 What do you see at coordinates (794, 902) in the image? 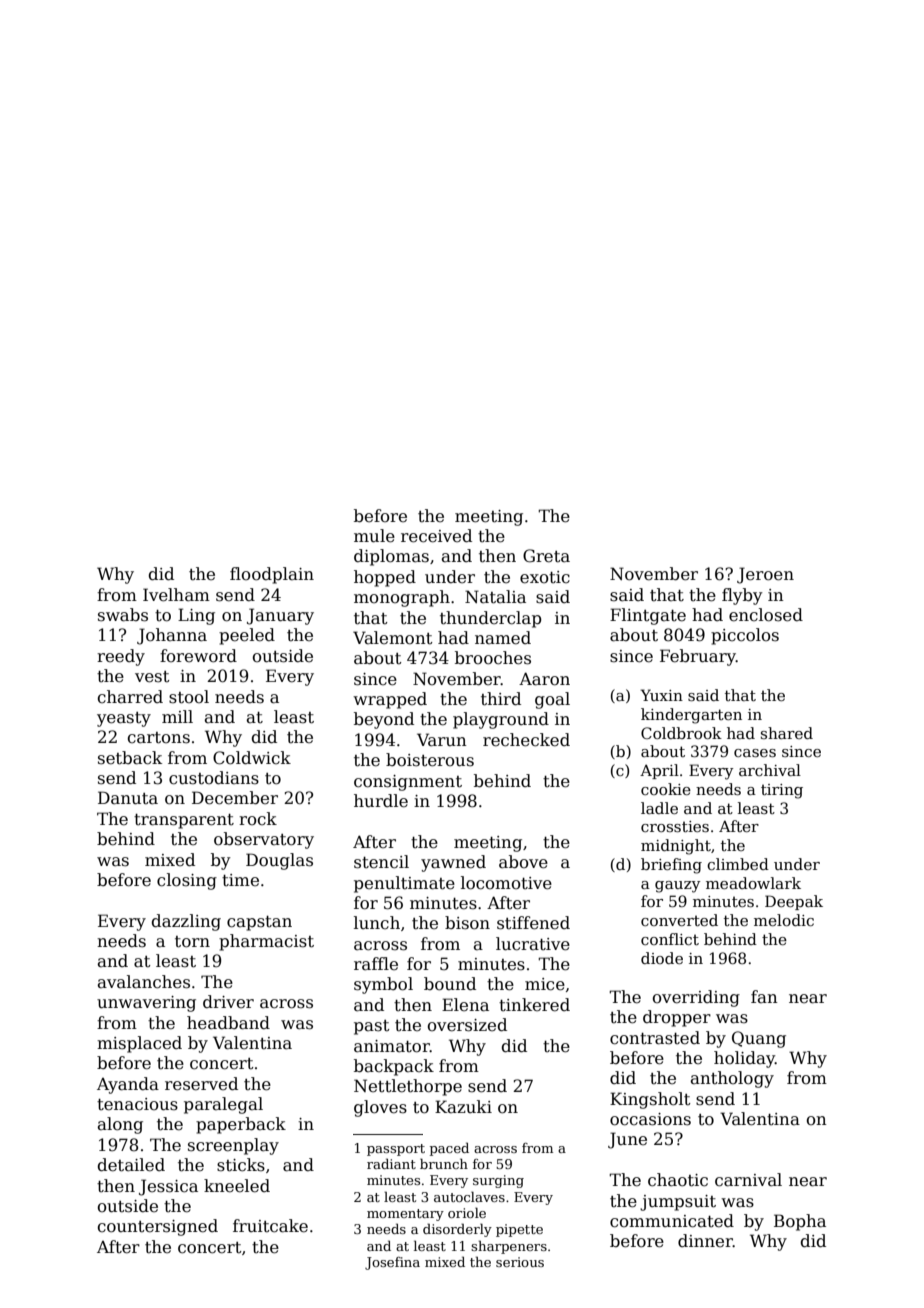
I see `Deepak` at bounding box center [794, 902].
